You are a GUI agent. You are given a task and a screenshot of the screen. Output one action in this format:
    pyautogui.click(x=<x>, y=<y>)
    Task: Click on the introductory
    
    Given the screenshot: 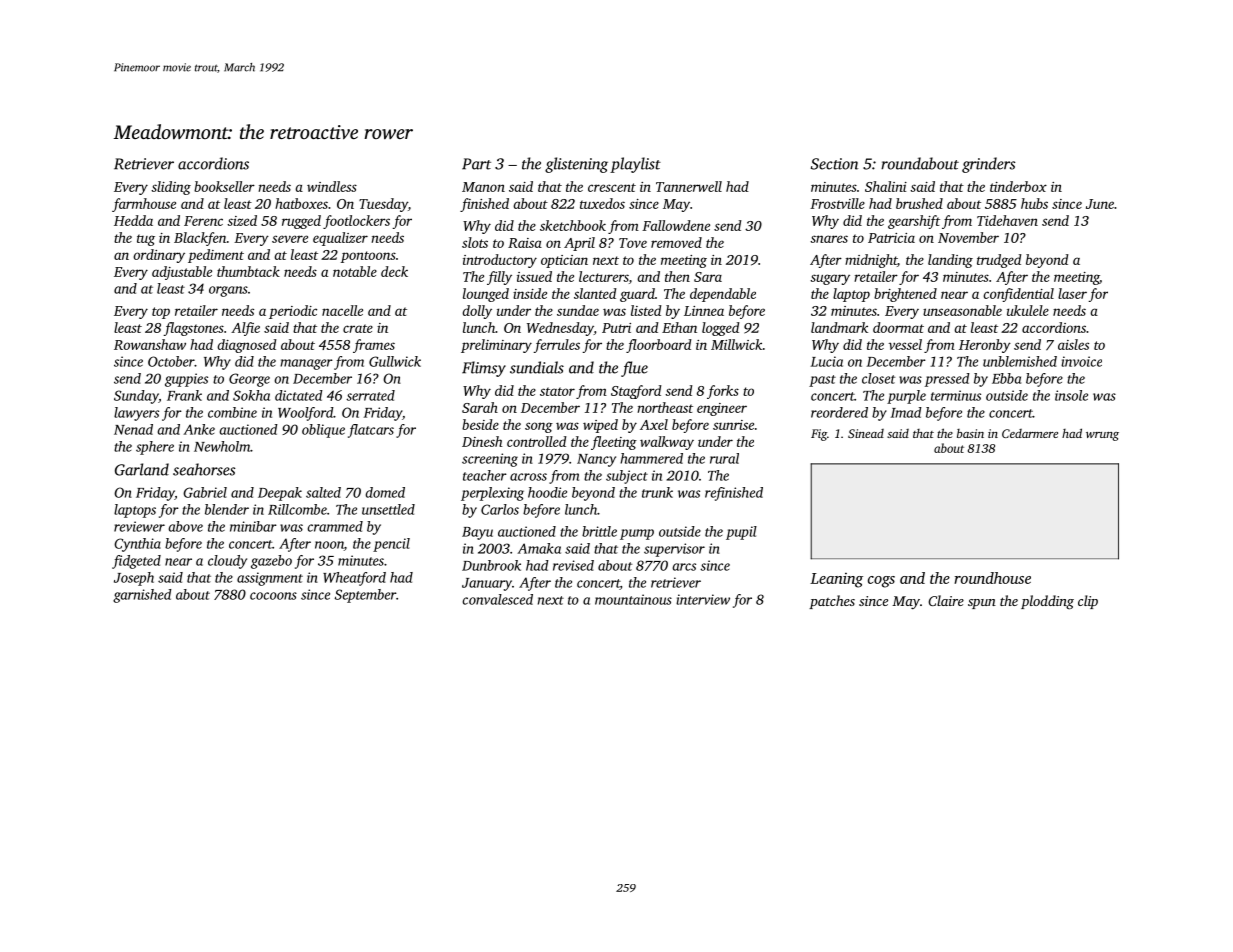 What is the action you would take?
    pyautogui.click(x=500, y=261)
